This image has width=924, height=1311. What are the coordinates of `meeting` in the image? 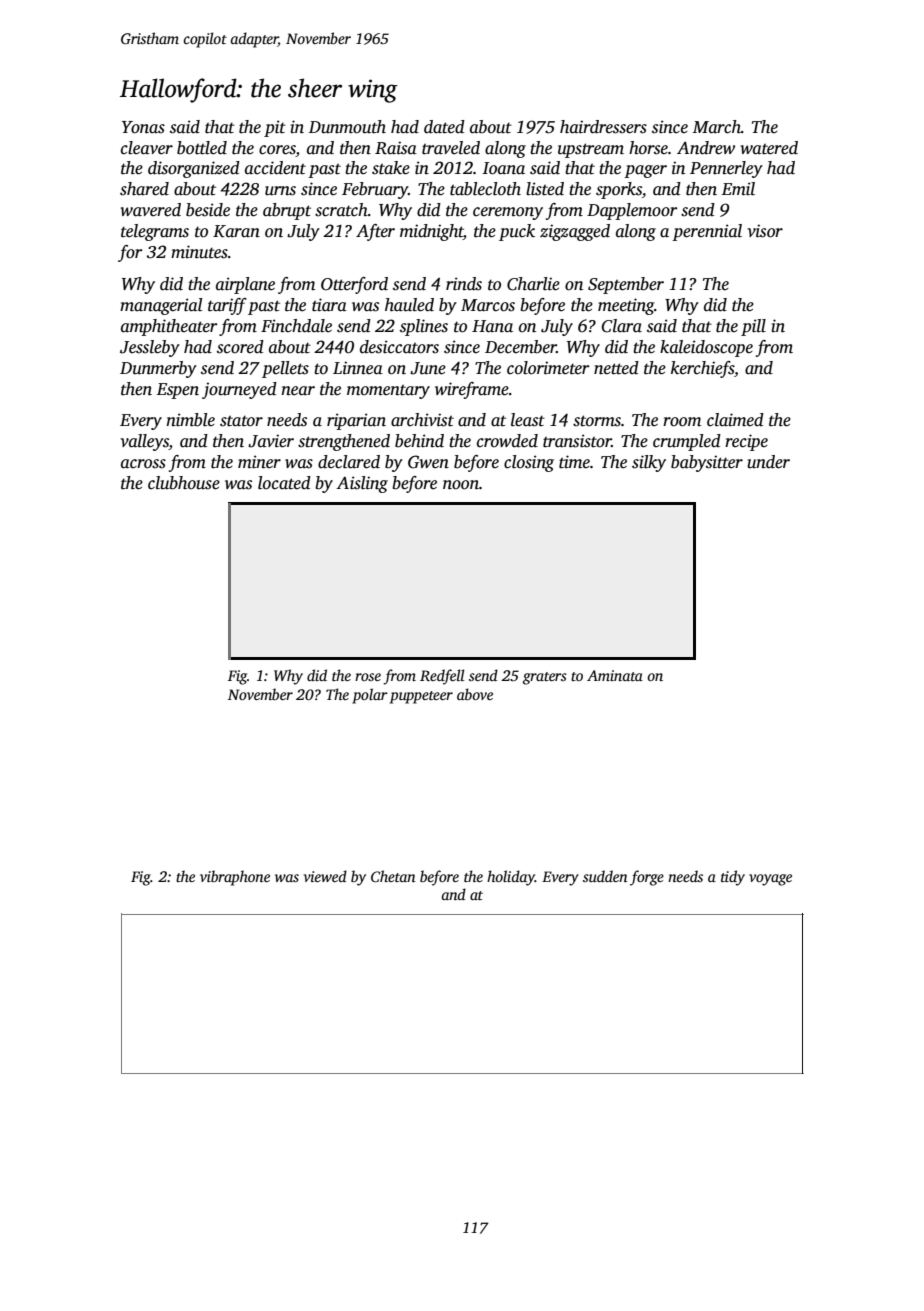 It's located at (626, 306).
